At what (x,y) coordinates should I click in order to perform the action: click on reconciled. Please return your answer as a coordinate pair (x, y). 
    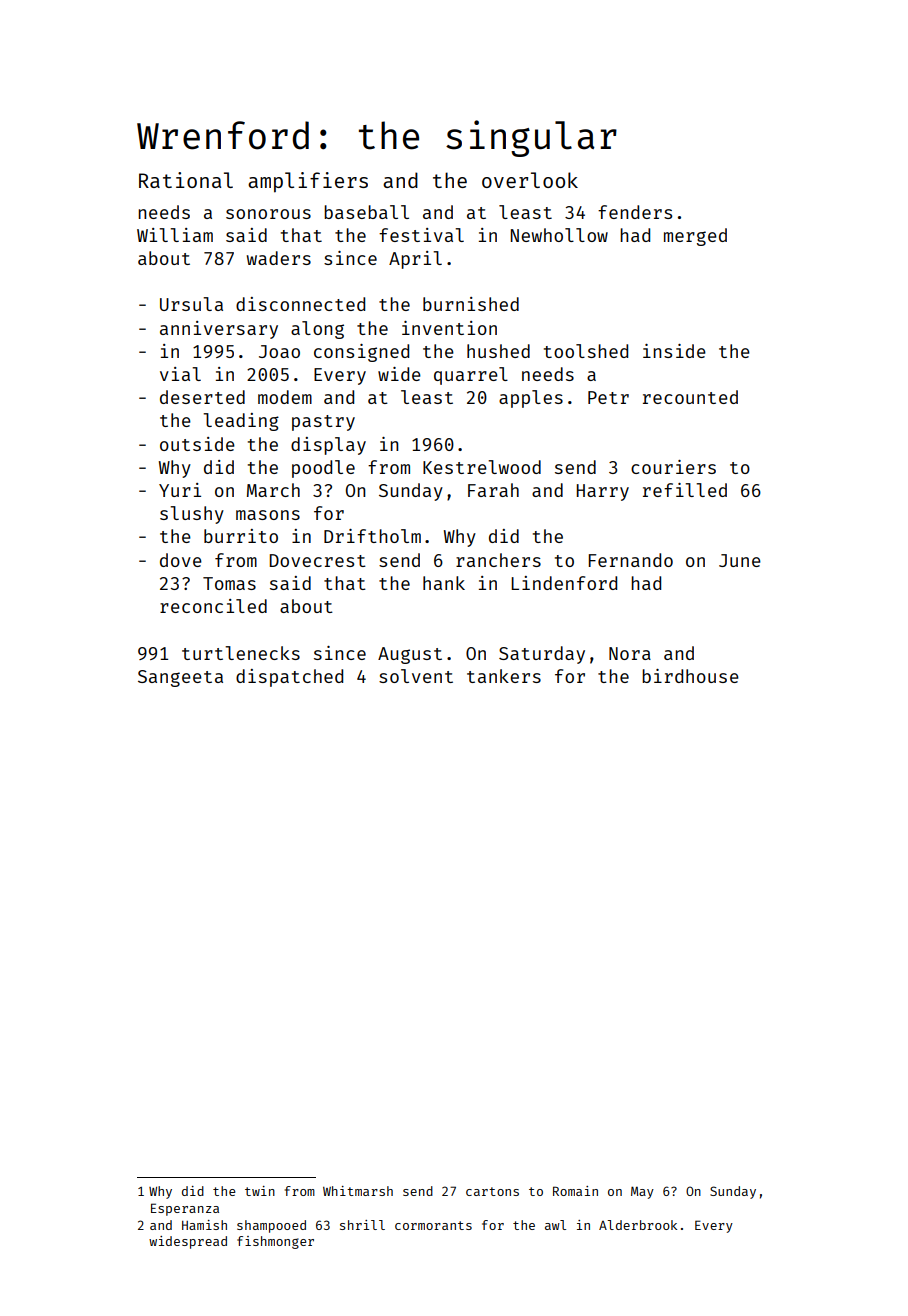
    Looking at the image, I should click on (213, 606).
